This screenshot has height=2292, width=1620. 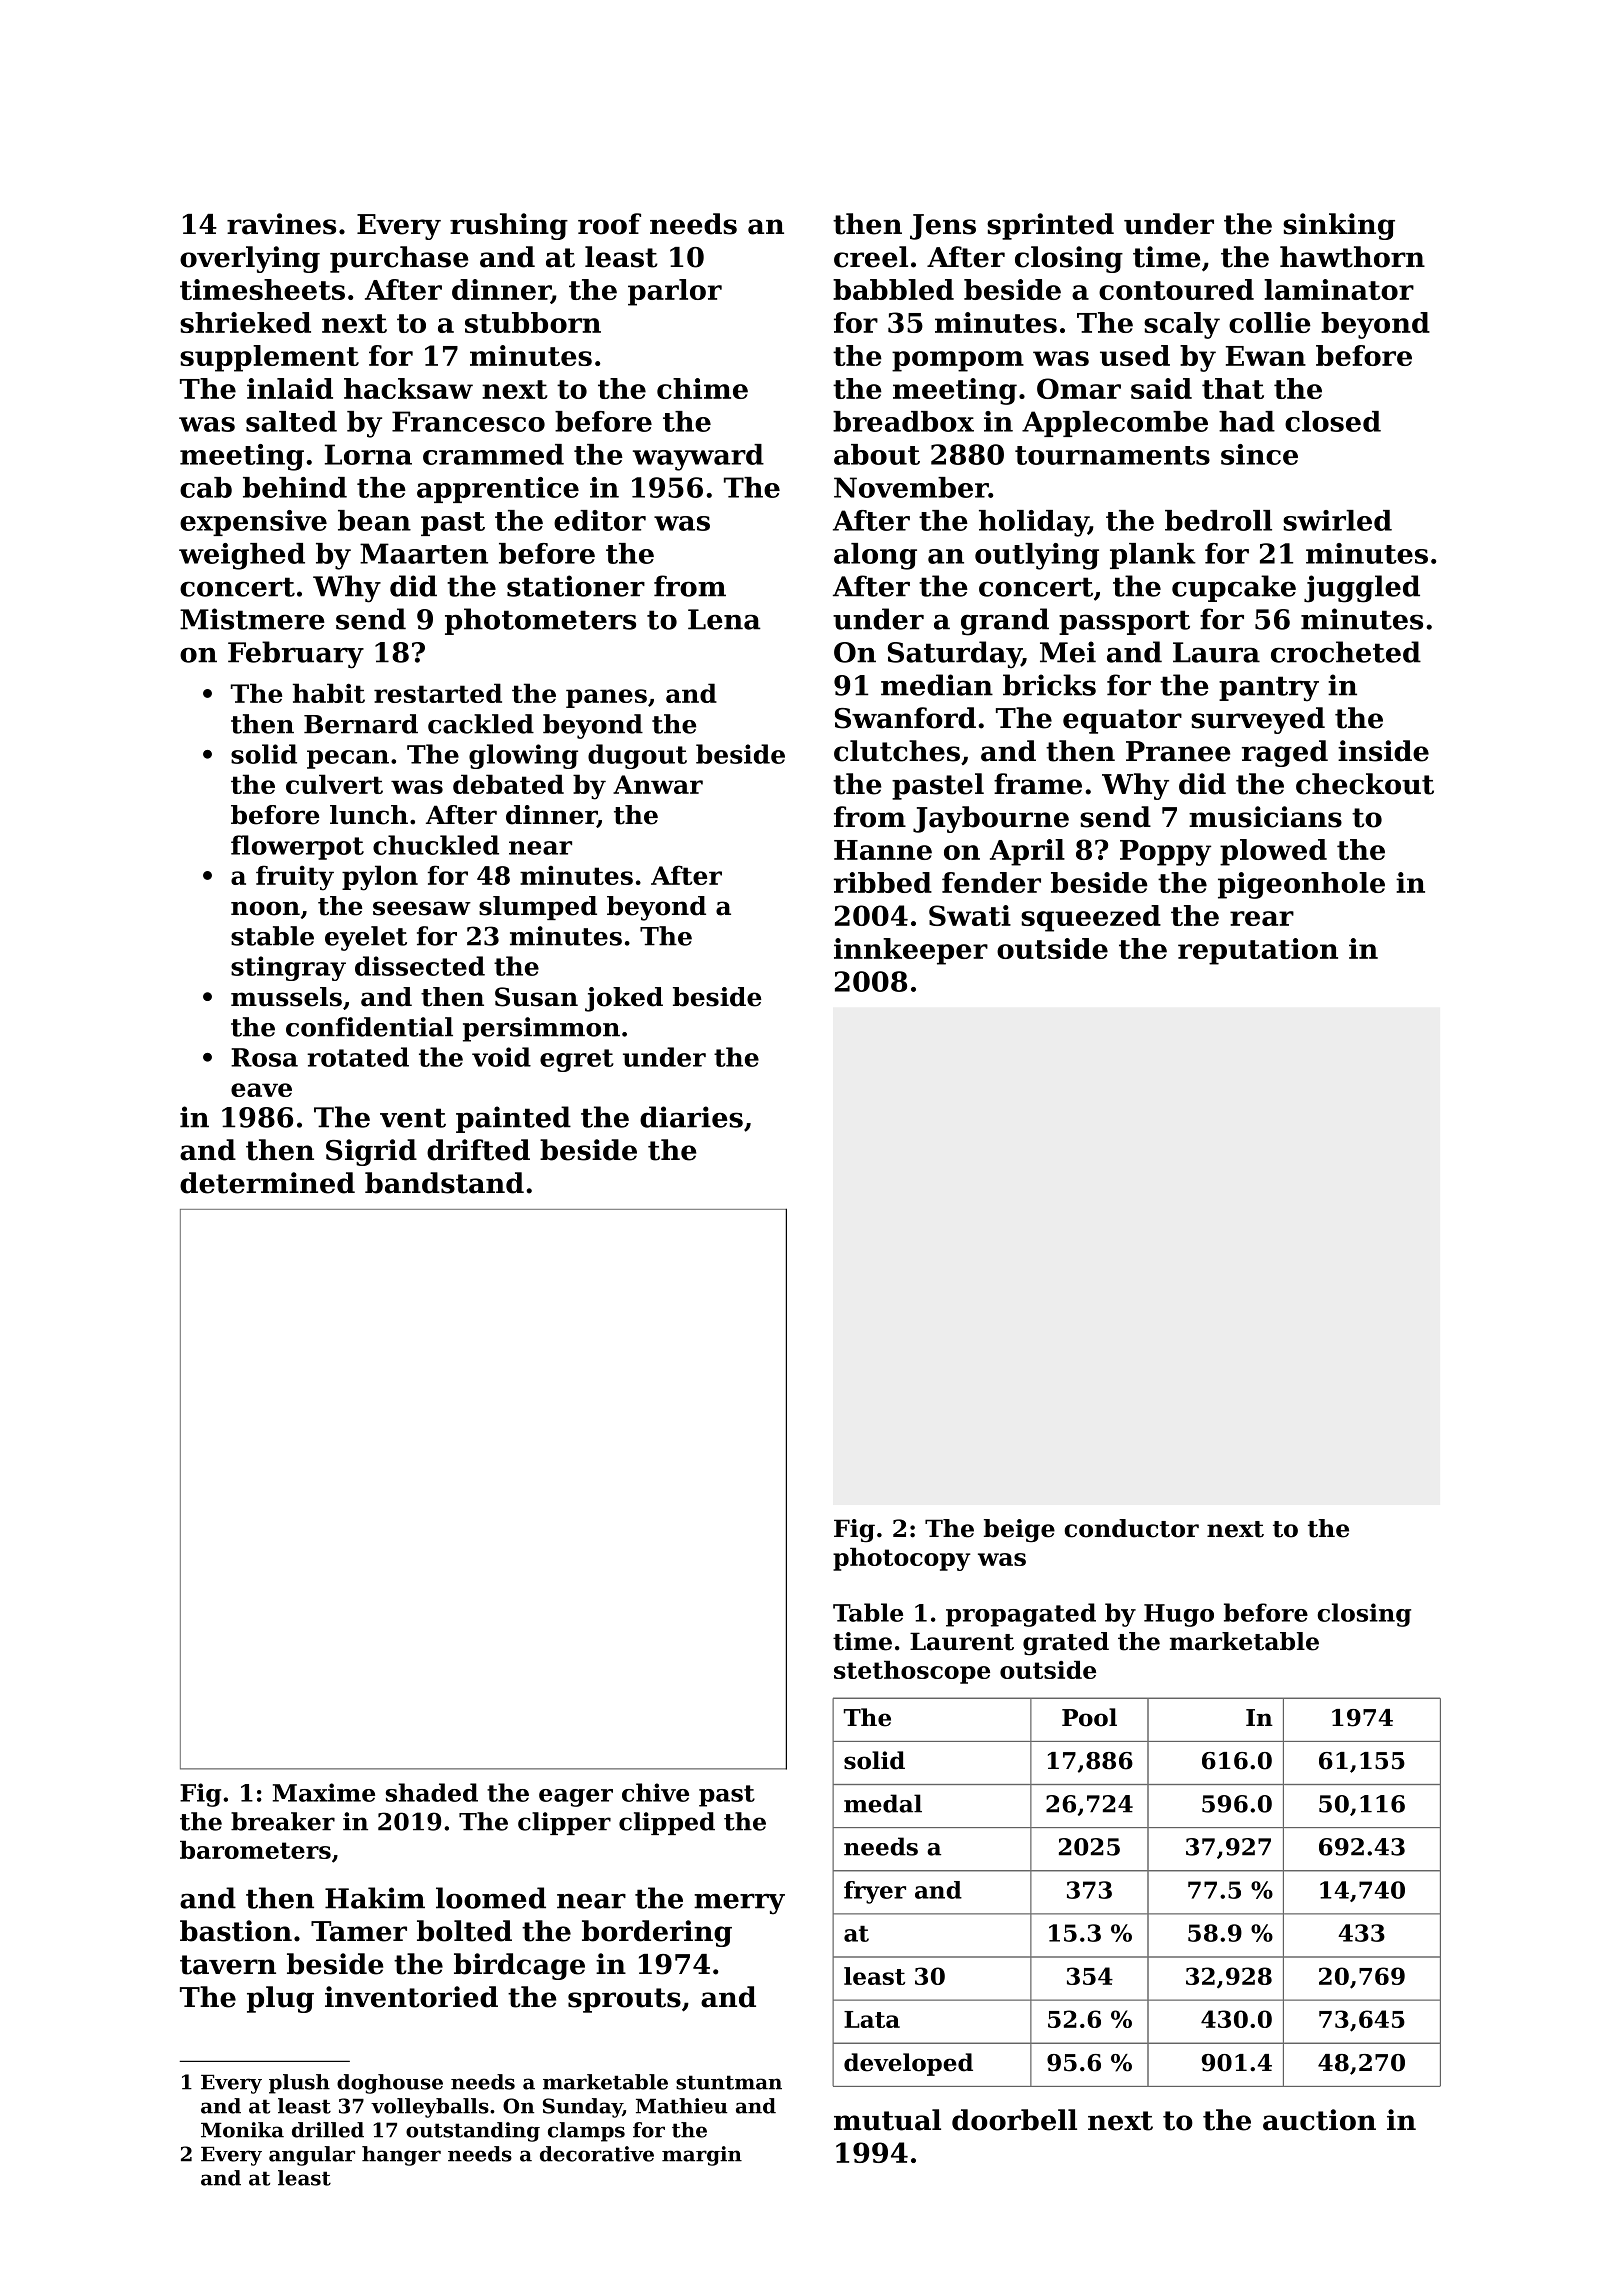 I want to click on pigeonhole, so click(x=1301, y=885).
